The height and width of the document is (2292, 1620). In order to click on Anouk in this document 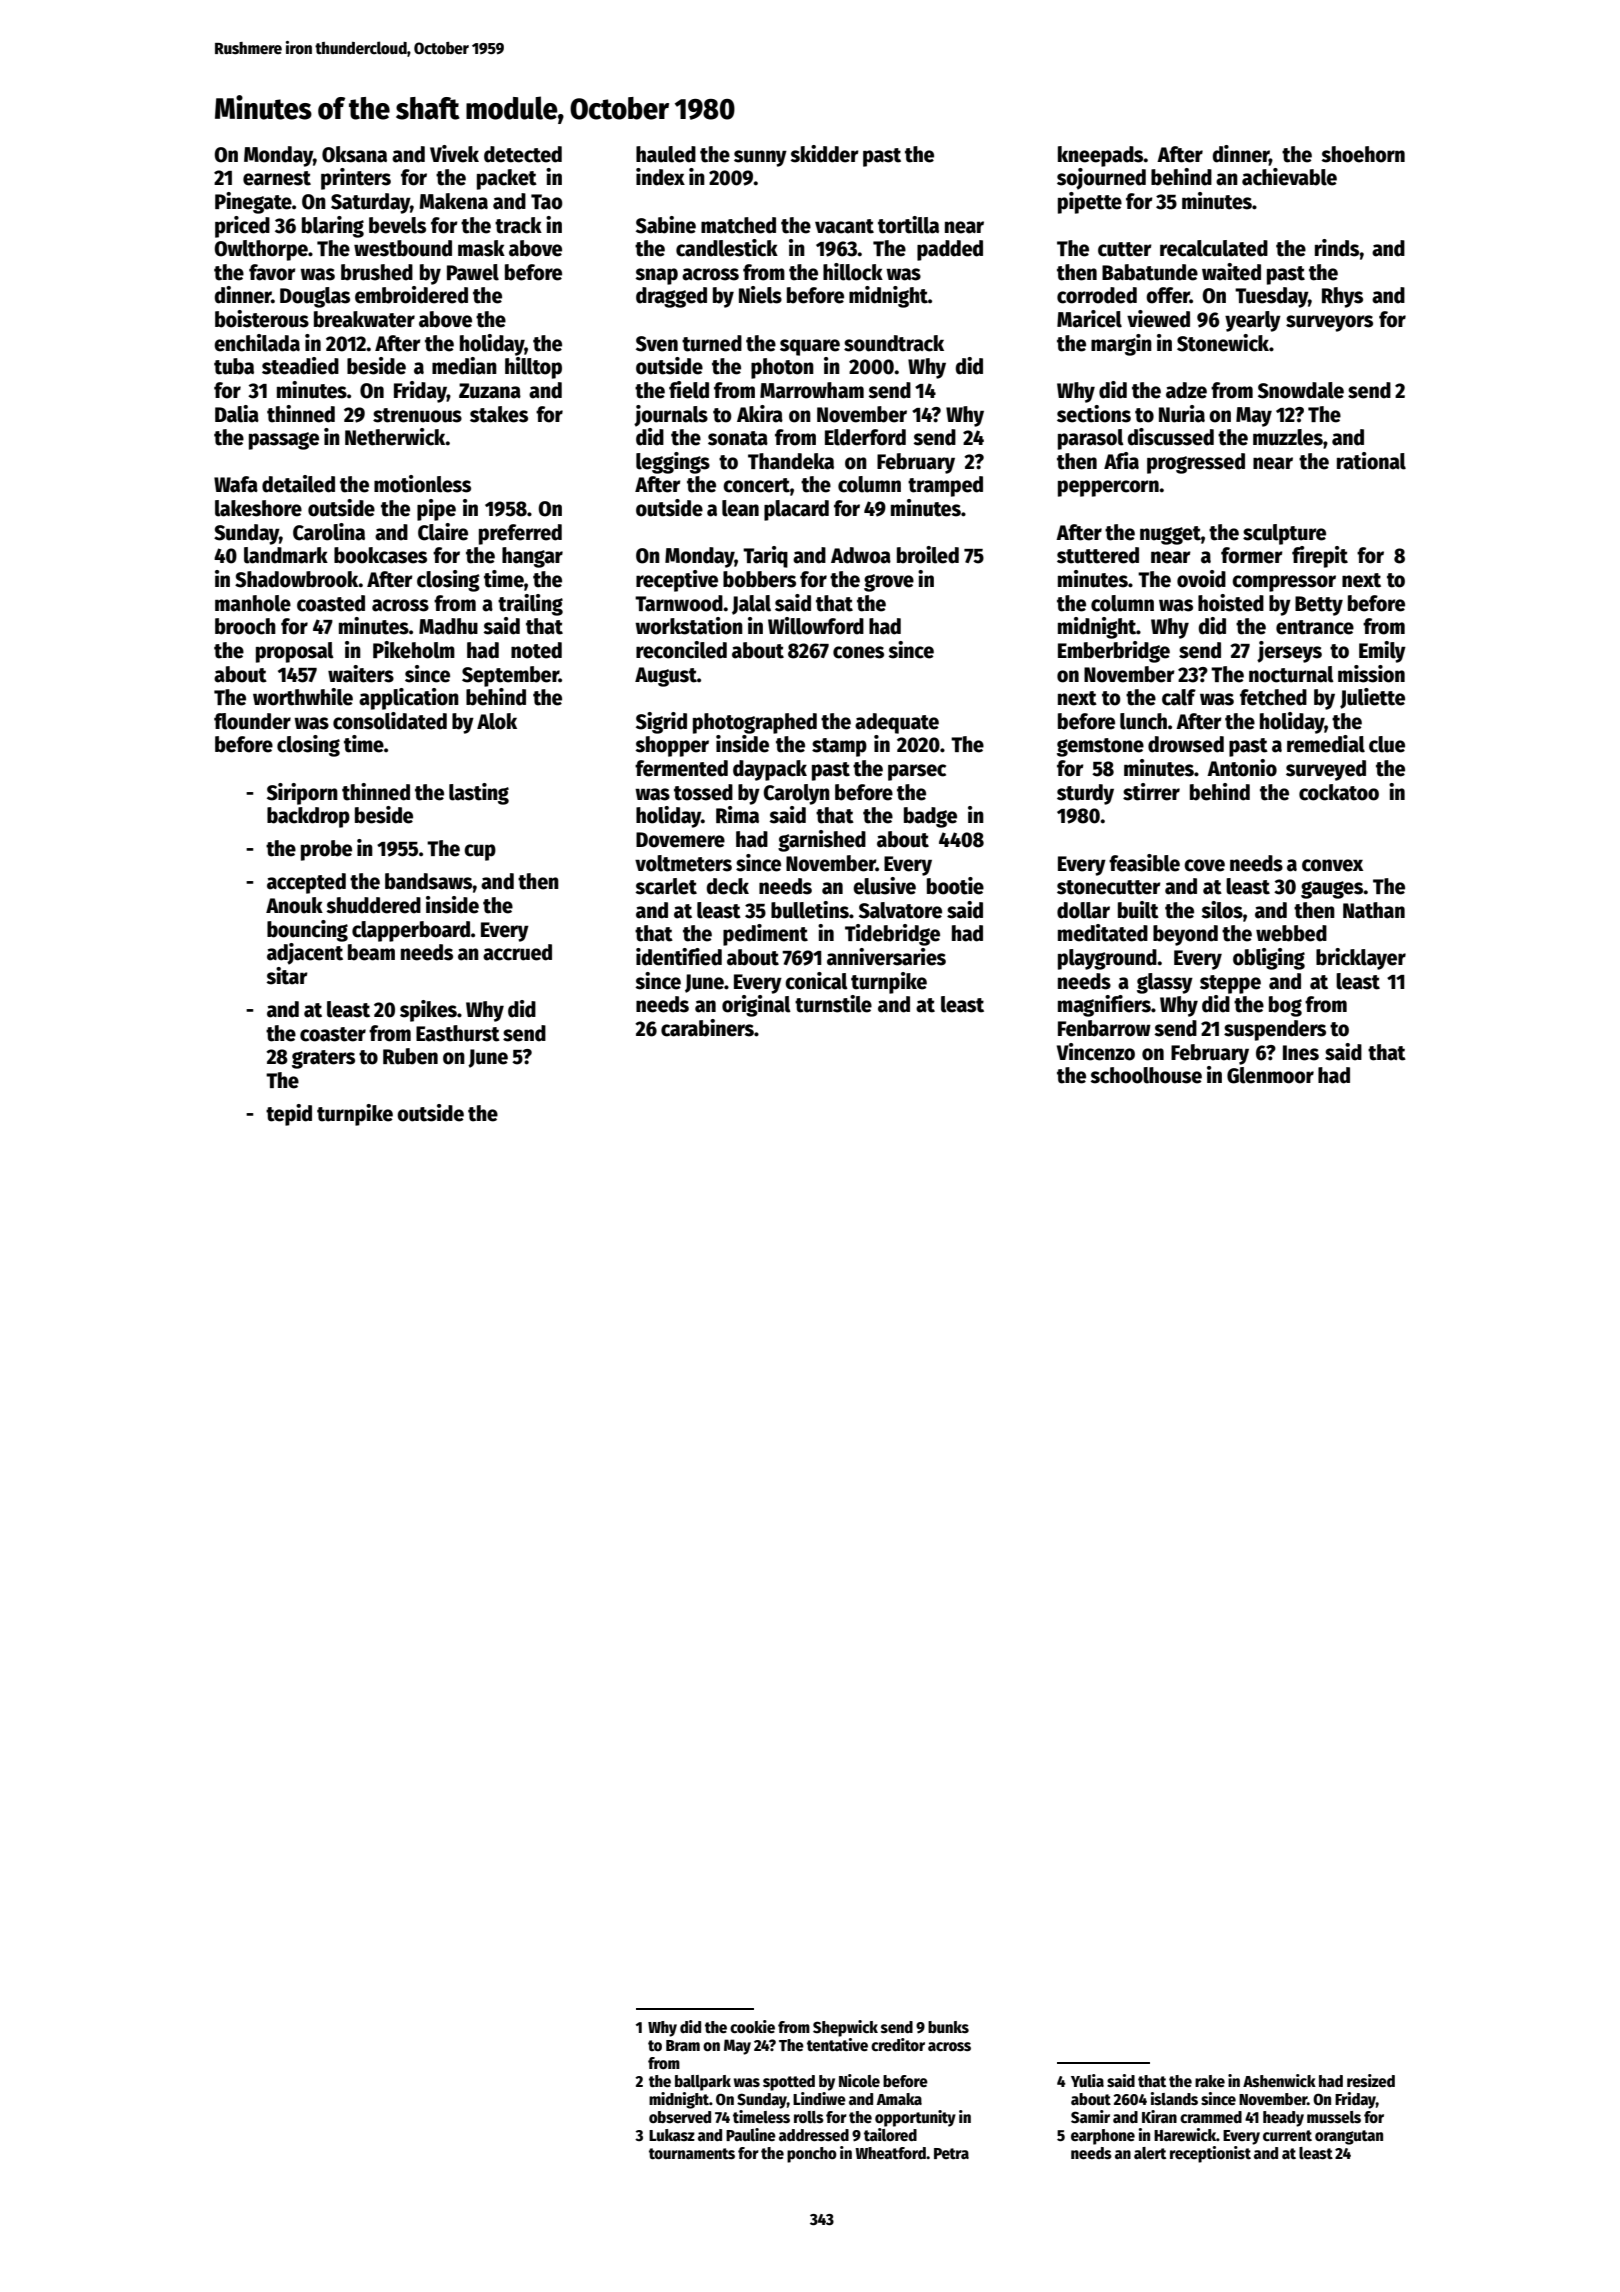, I will do `click(294, 905)`.
